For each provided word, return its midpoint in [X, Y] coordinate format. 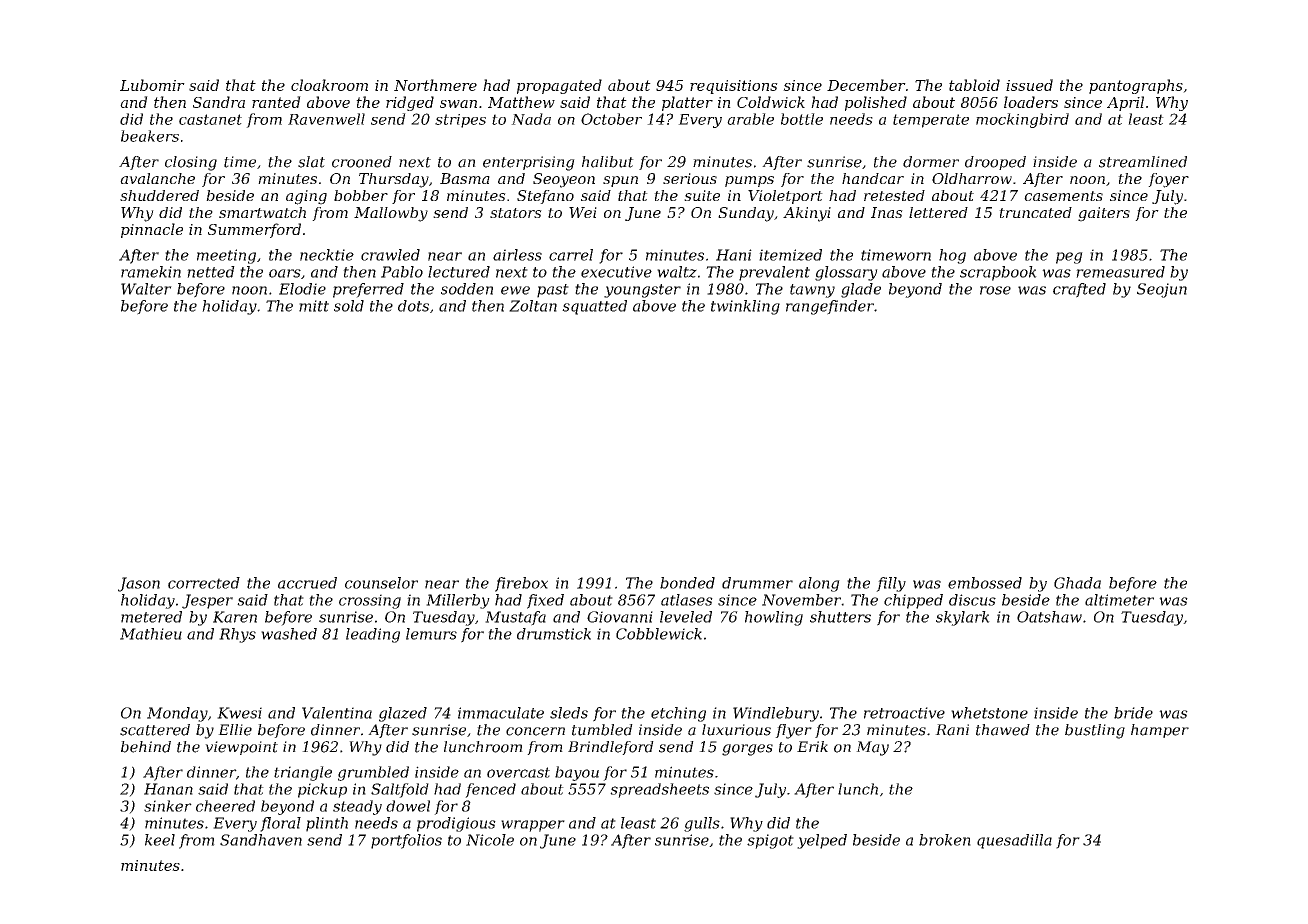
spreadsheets [659, 790]
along [819, 584]
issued [1029, 85]
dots [413, 306]
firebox [521, 584]
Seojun [1162, 290]
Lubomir [152, 85]
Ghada [1077, 583]
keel [160, 840]
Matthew [521, 102]
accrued [307, 583]
